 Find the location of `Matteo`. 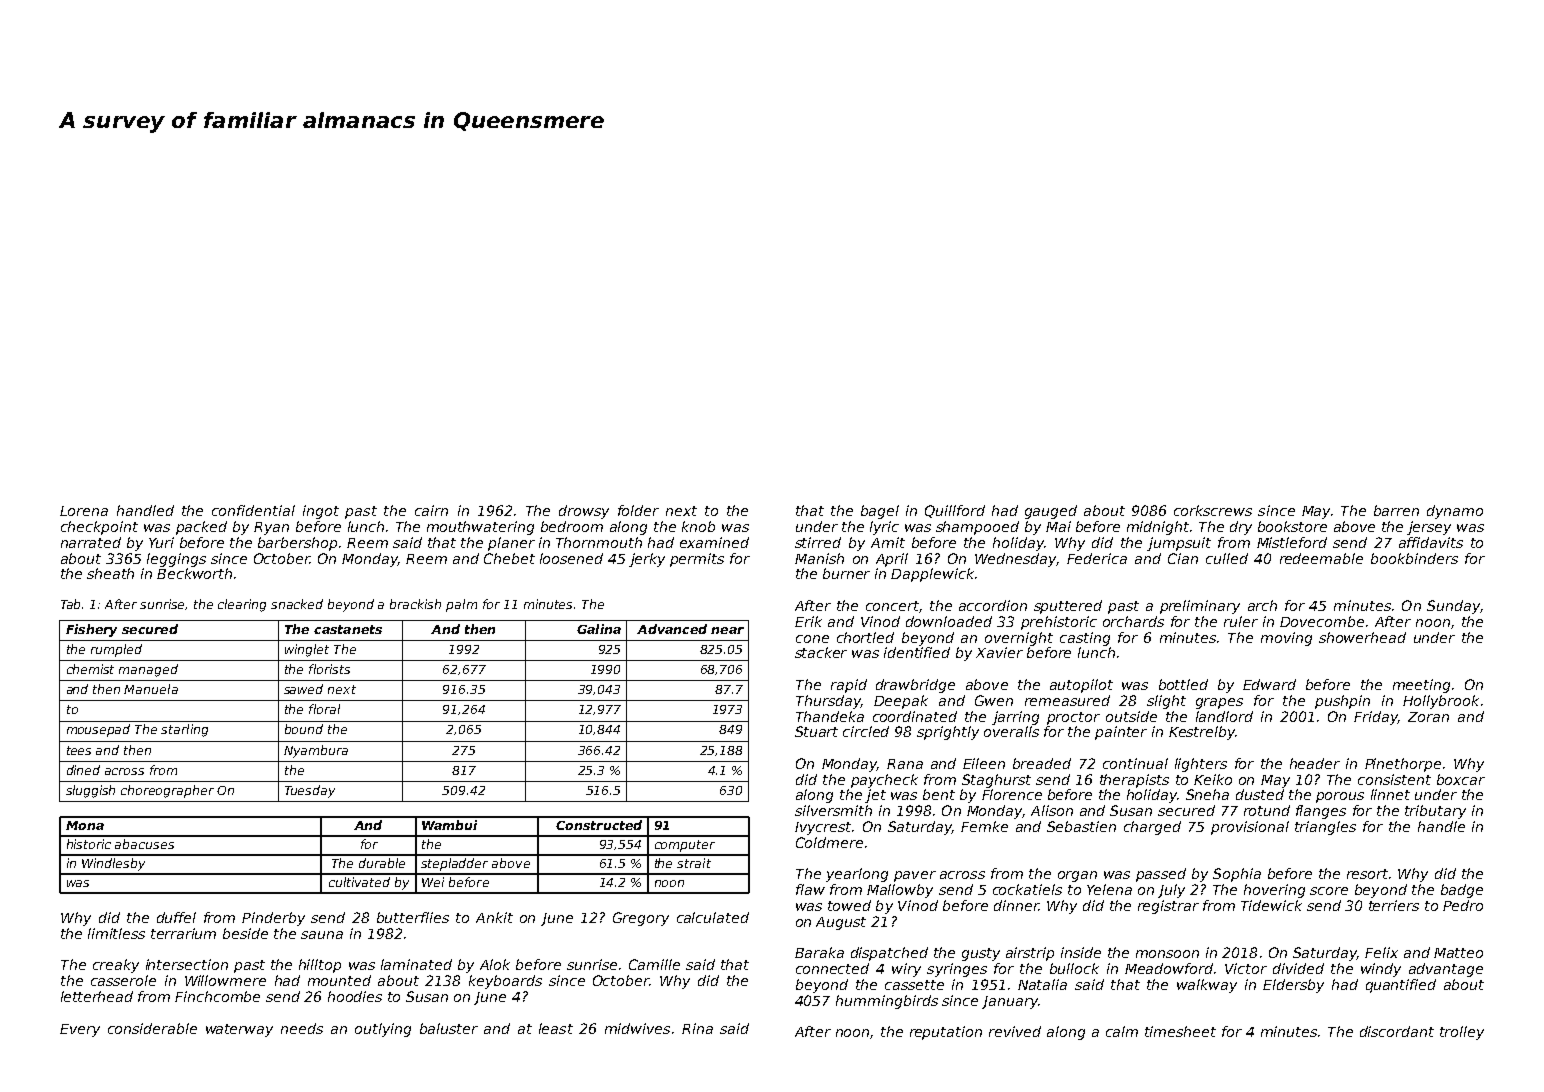

Matteo is located at coordinates (1458, 953).
